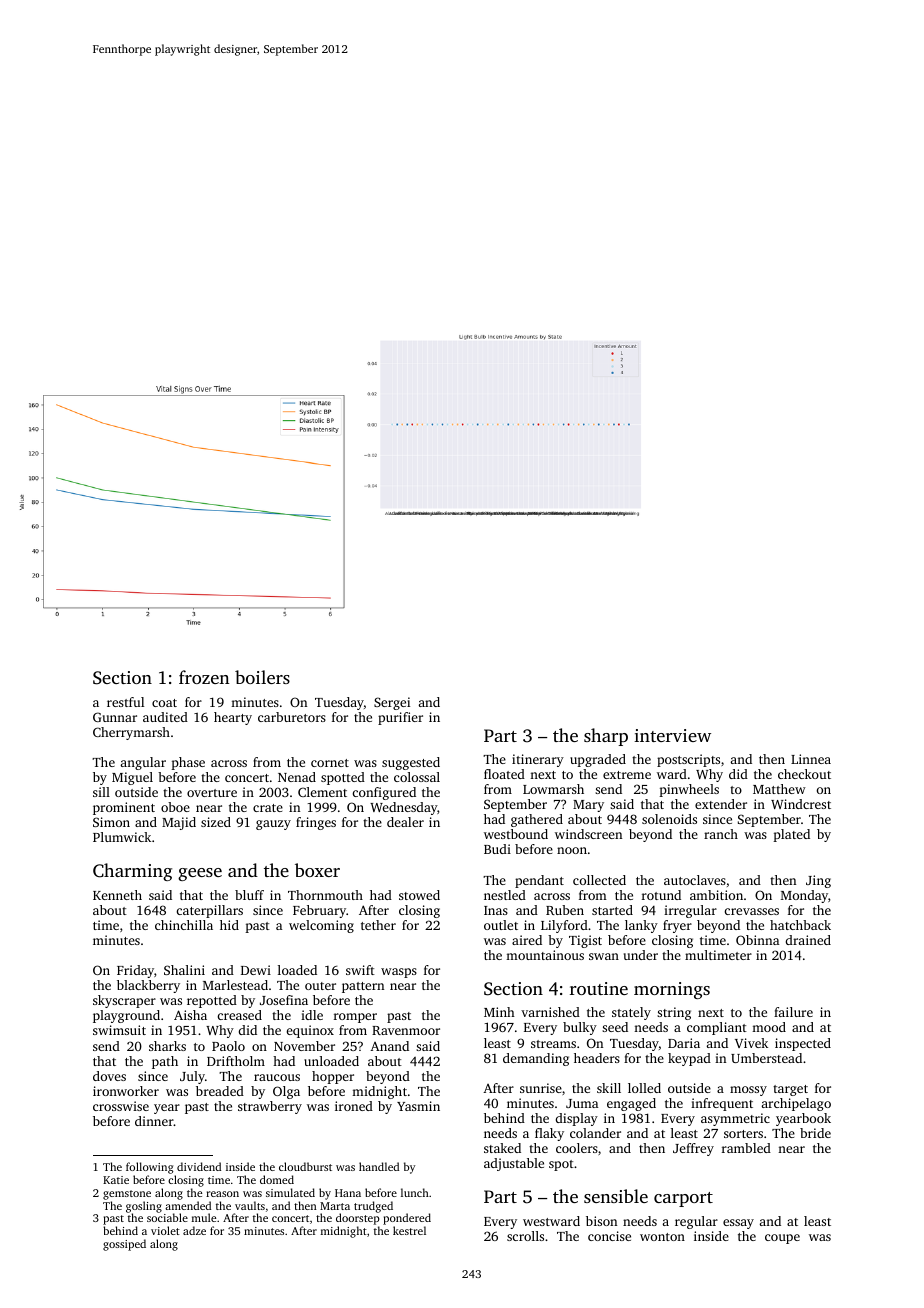  What do you see at coordinates (184, 970) in the screenshot?
I see `Shalini` at bounding box center [184, 970].
